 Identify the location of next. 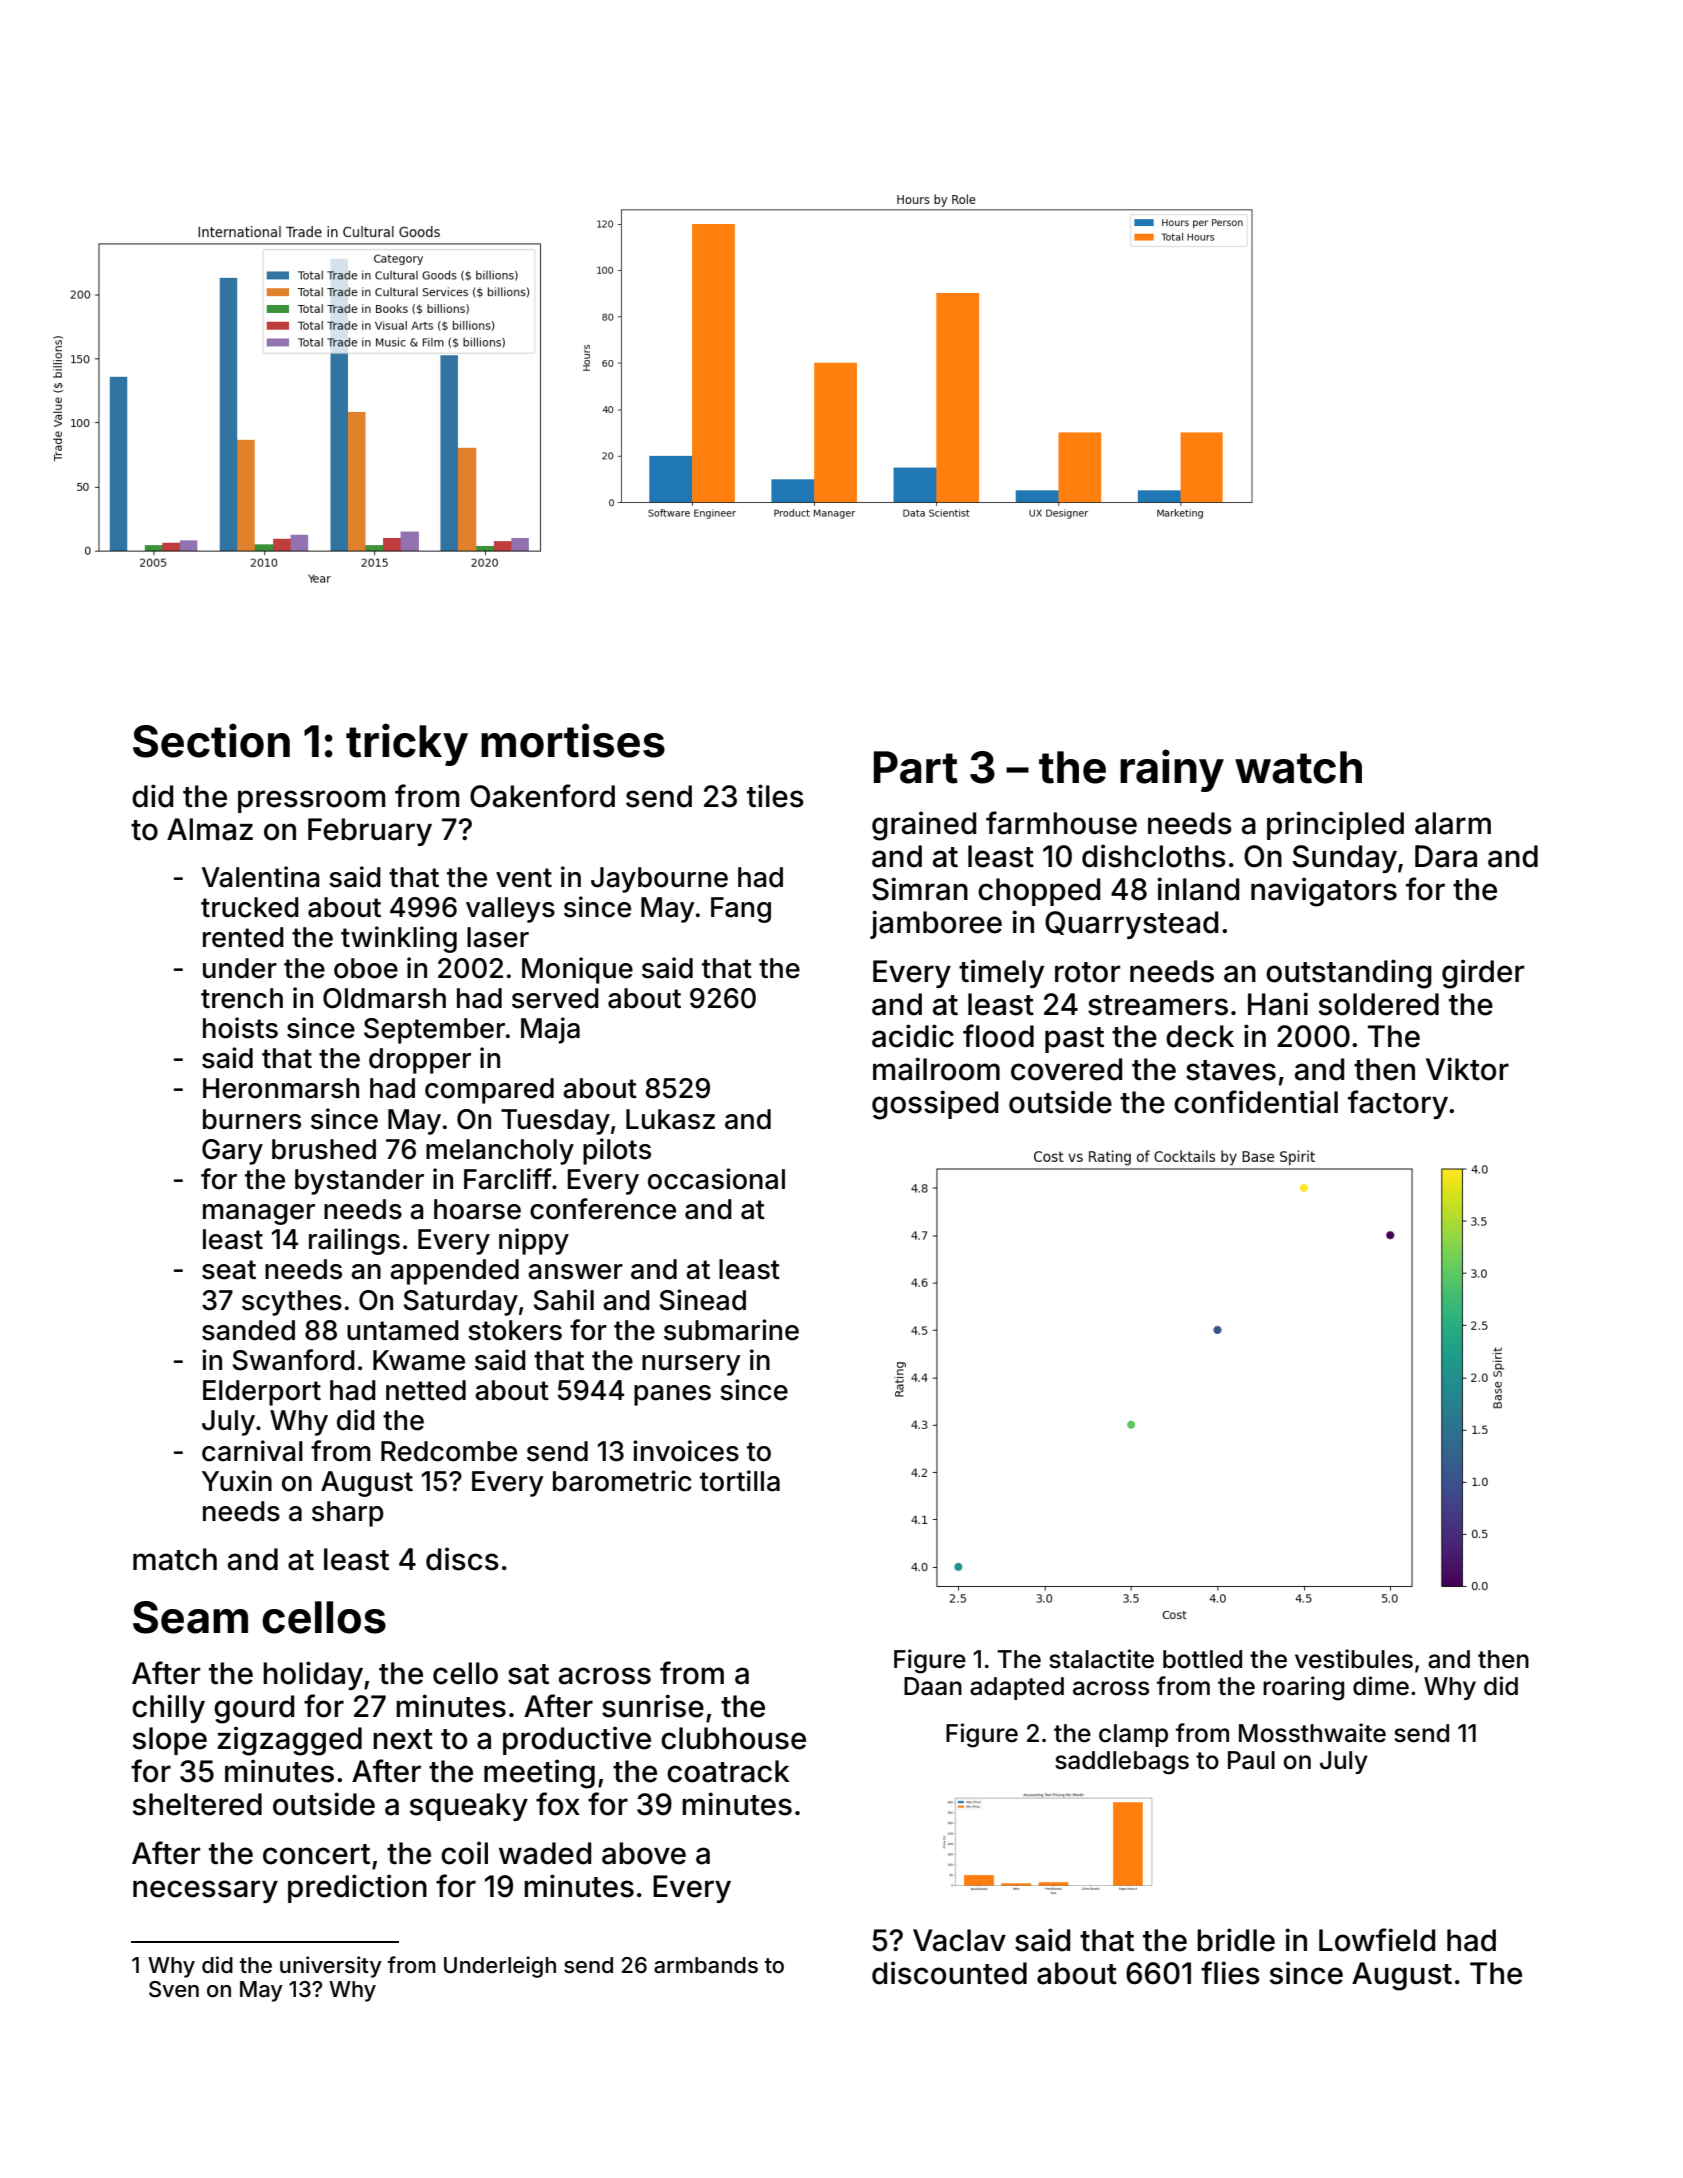
(403, 1739).
